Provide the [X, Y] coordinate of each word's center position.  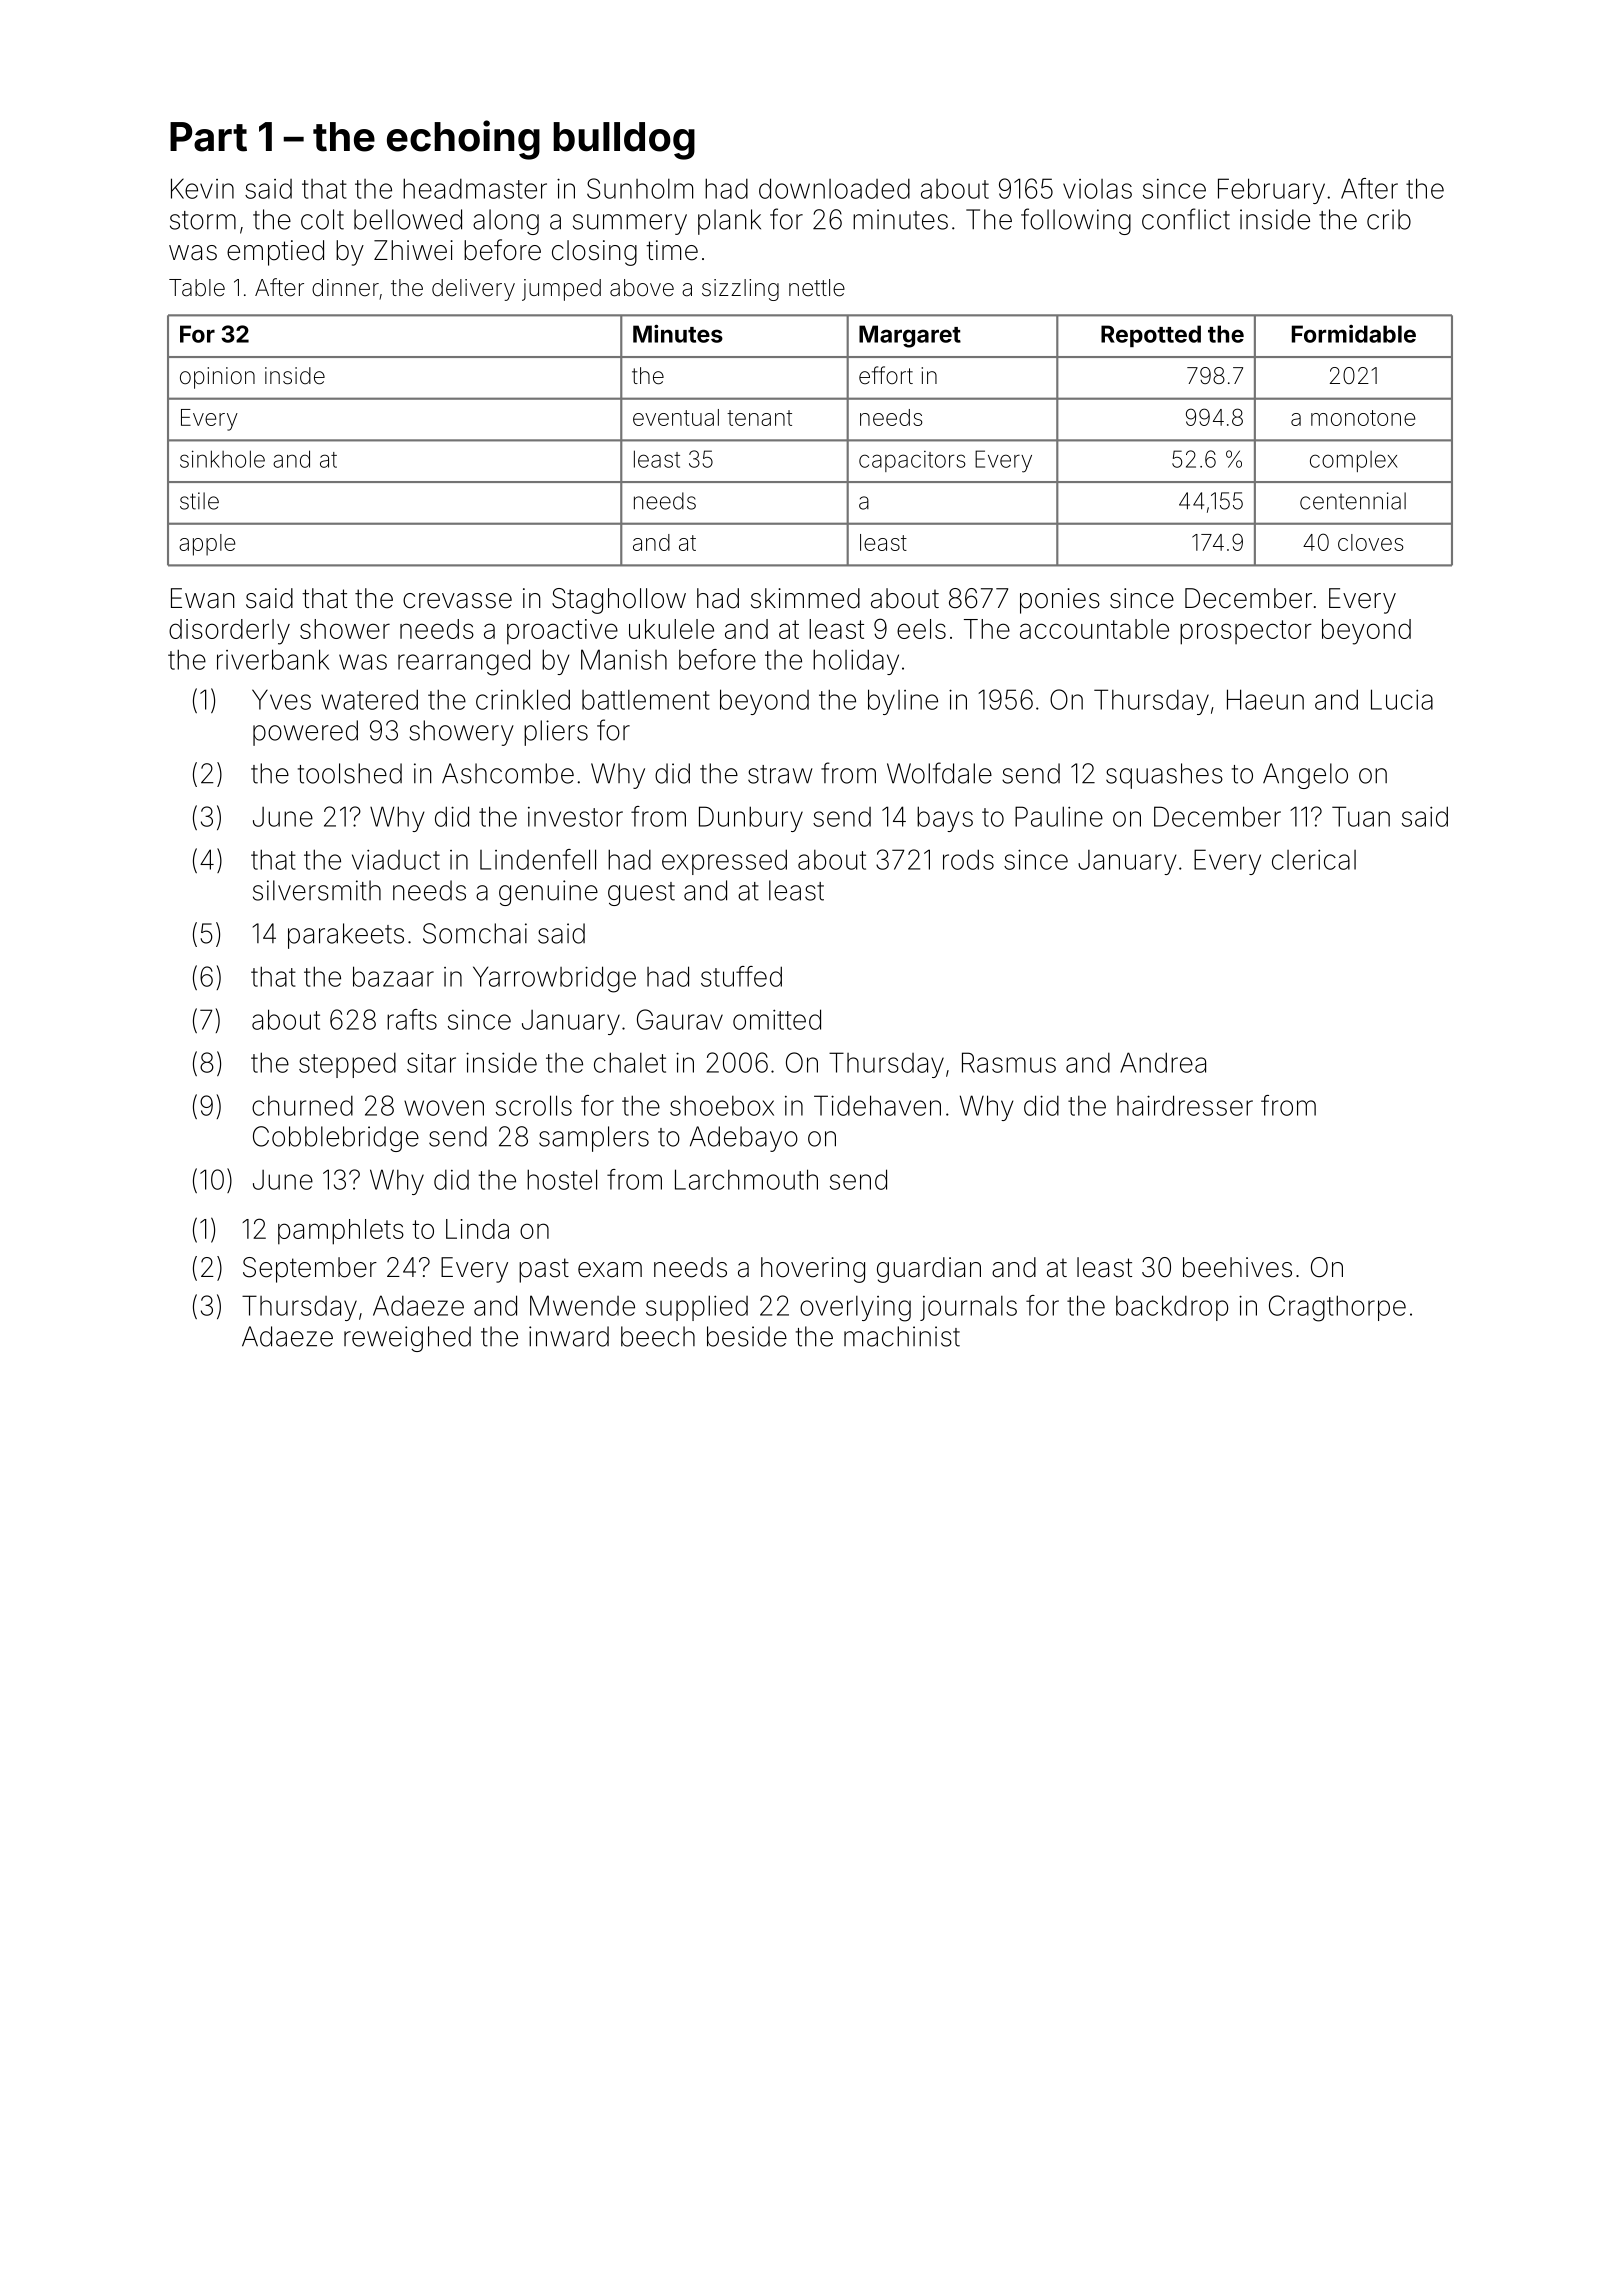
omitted [777, 1019]
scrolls [534, 1105]
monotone [1363, 418]
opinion [217, 378]
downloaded [834, 188]
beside [747, 1336]
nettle [817, 288]
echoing [463, 140]
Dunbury [751, 819]
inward [569, 1336]
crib [1389, 219]
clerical [1314, 859]
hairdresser [1185, 1105]
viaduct [396, 859]
